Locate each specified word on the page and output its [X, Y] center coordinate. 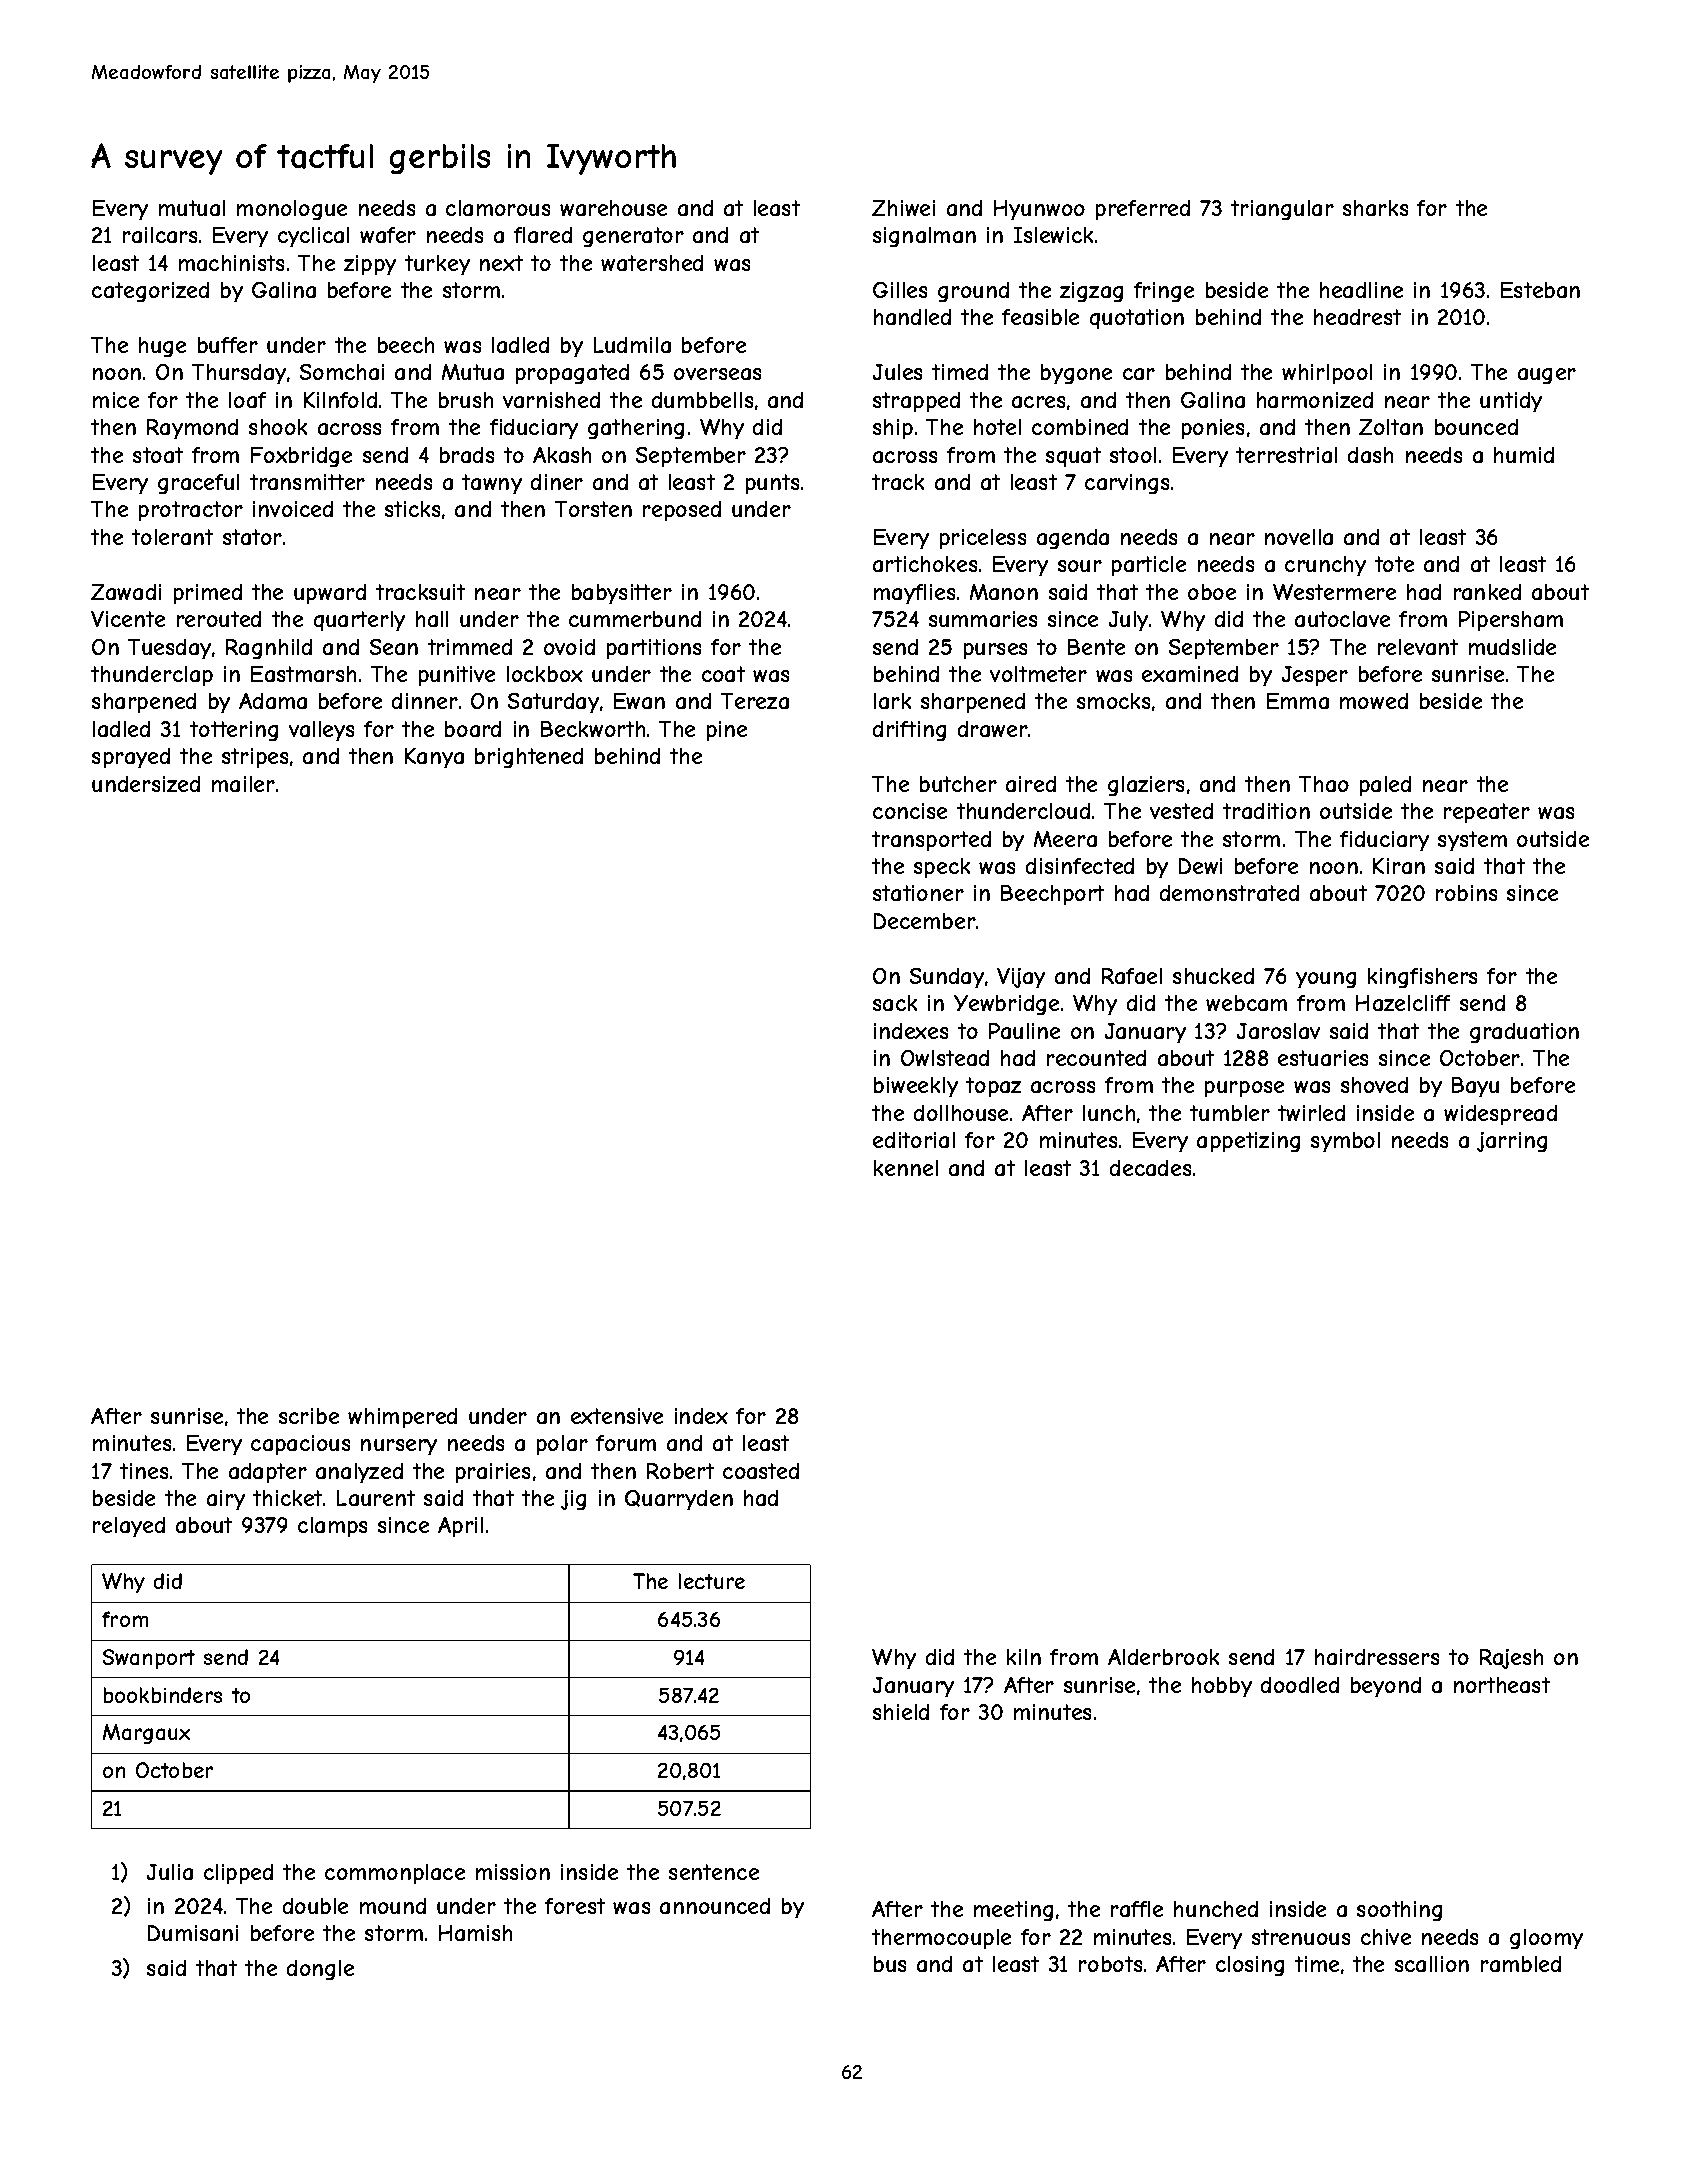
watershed [652, 263]
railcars [160, 235]
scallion [1432, 1964]
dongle [320, 1970]
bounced [1476, 427]
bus [890, 1964]
